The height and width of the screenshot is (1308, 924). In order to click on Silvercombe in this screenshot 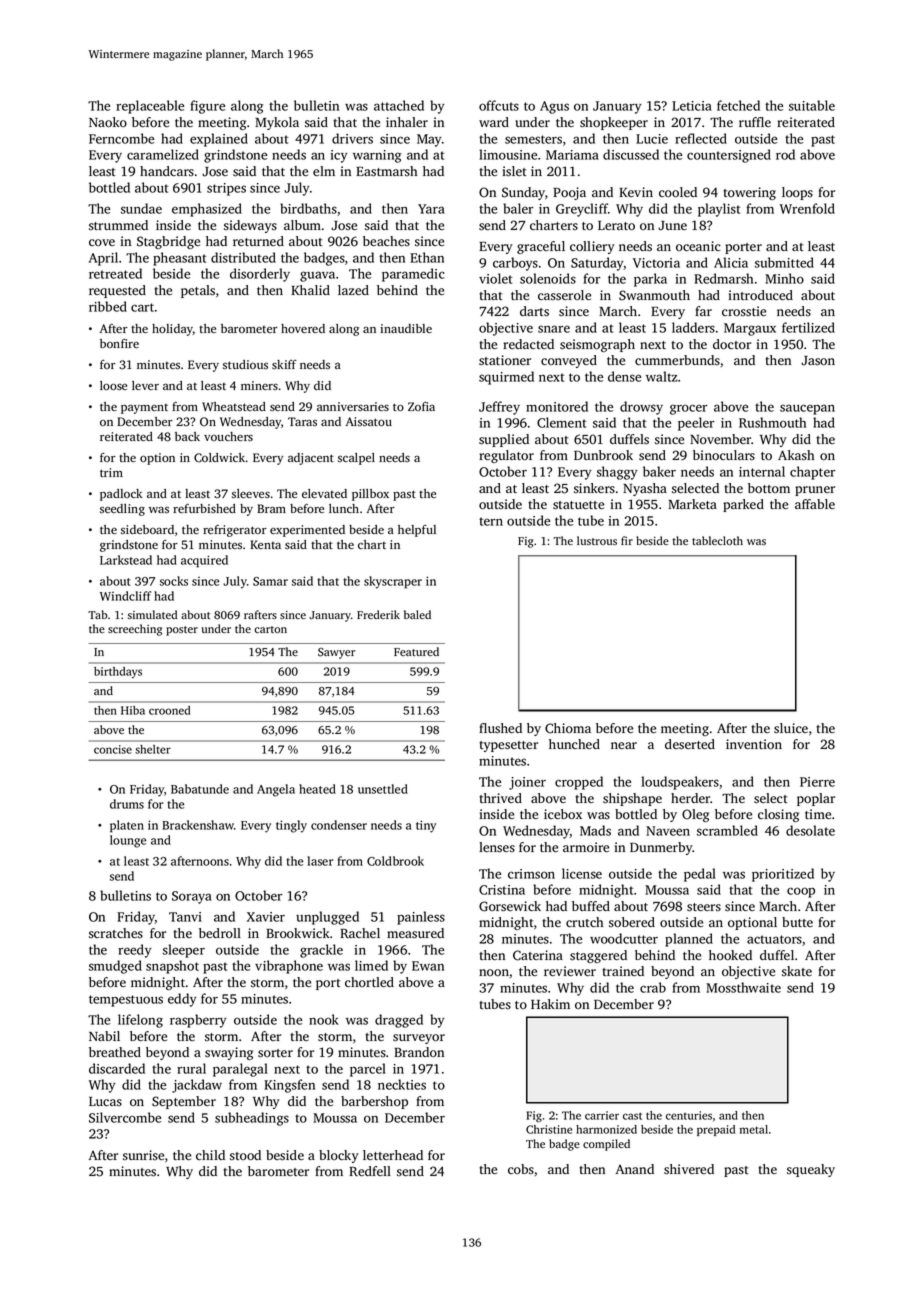, I will do `click(125, 1117)`.
